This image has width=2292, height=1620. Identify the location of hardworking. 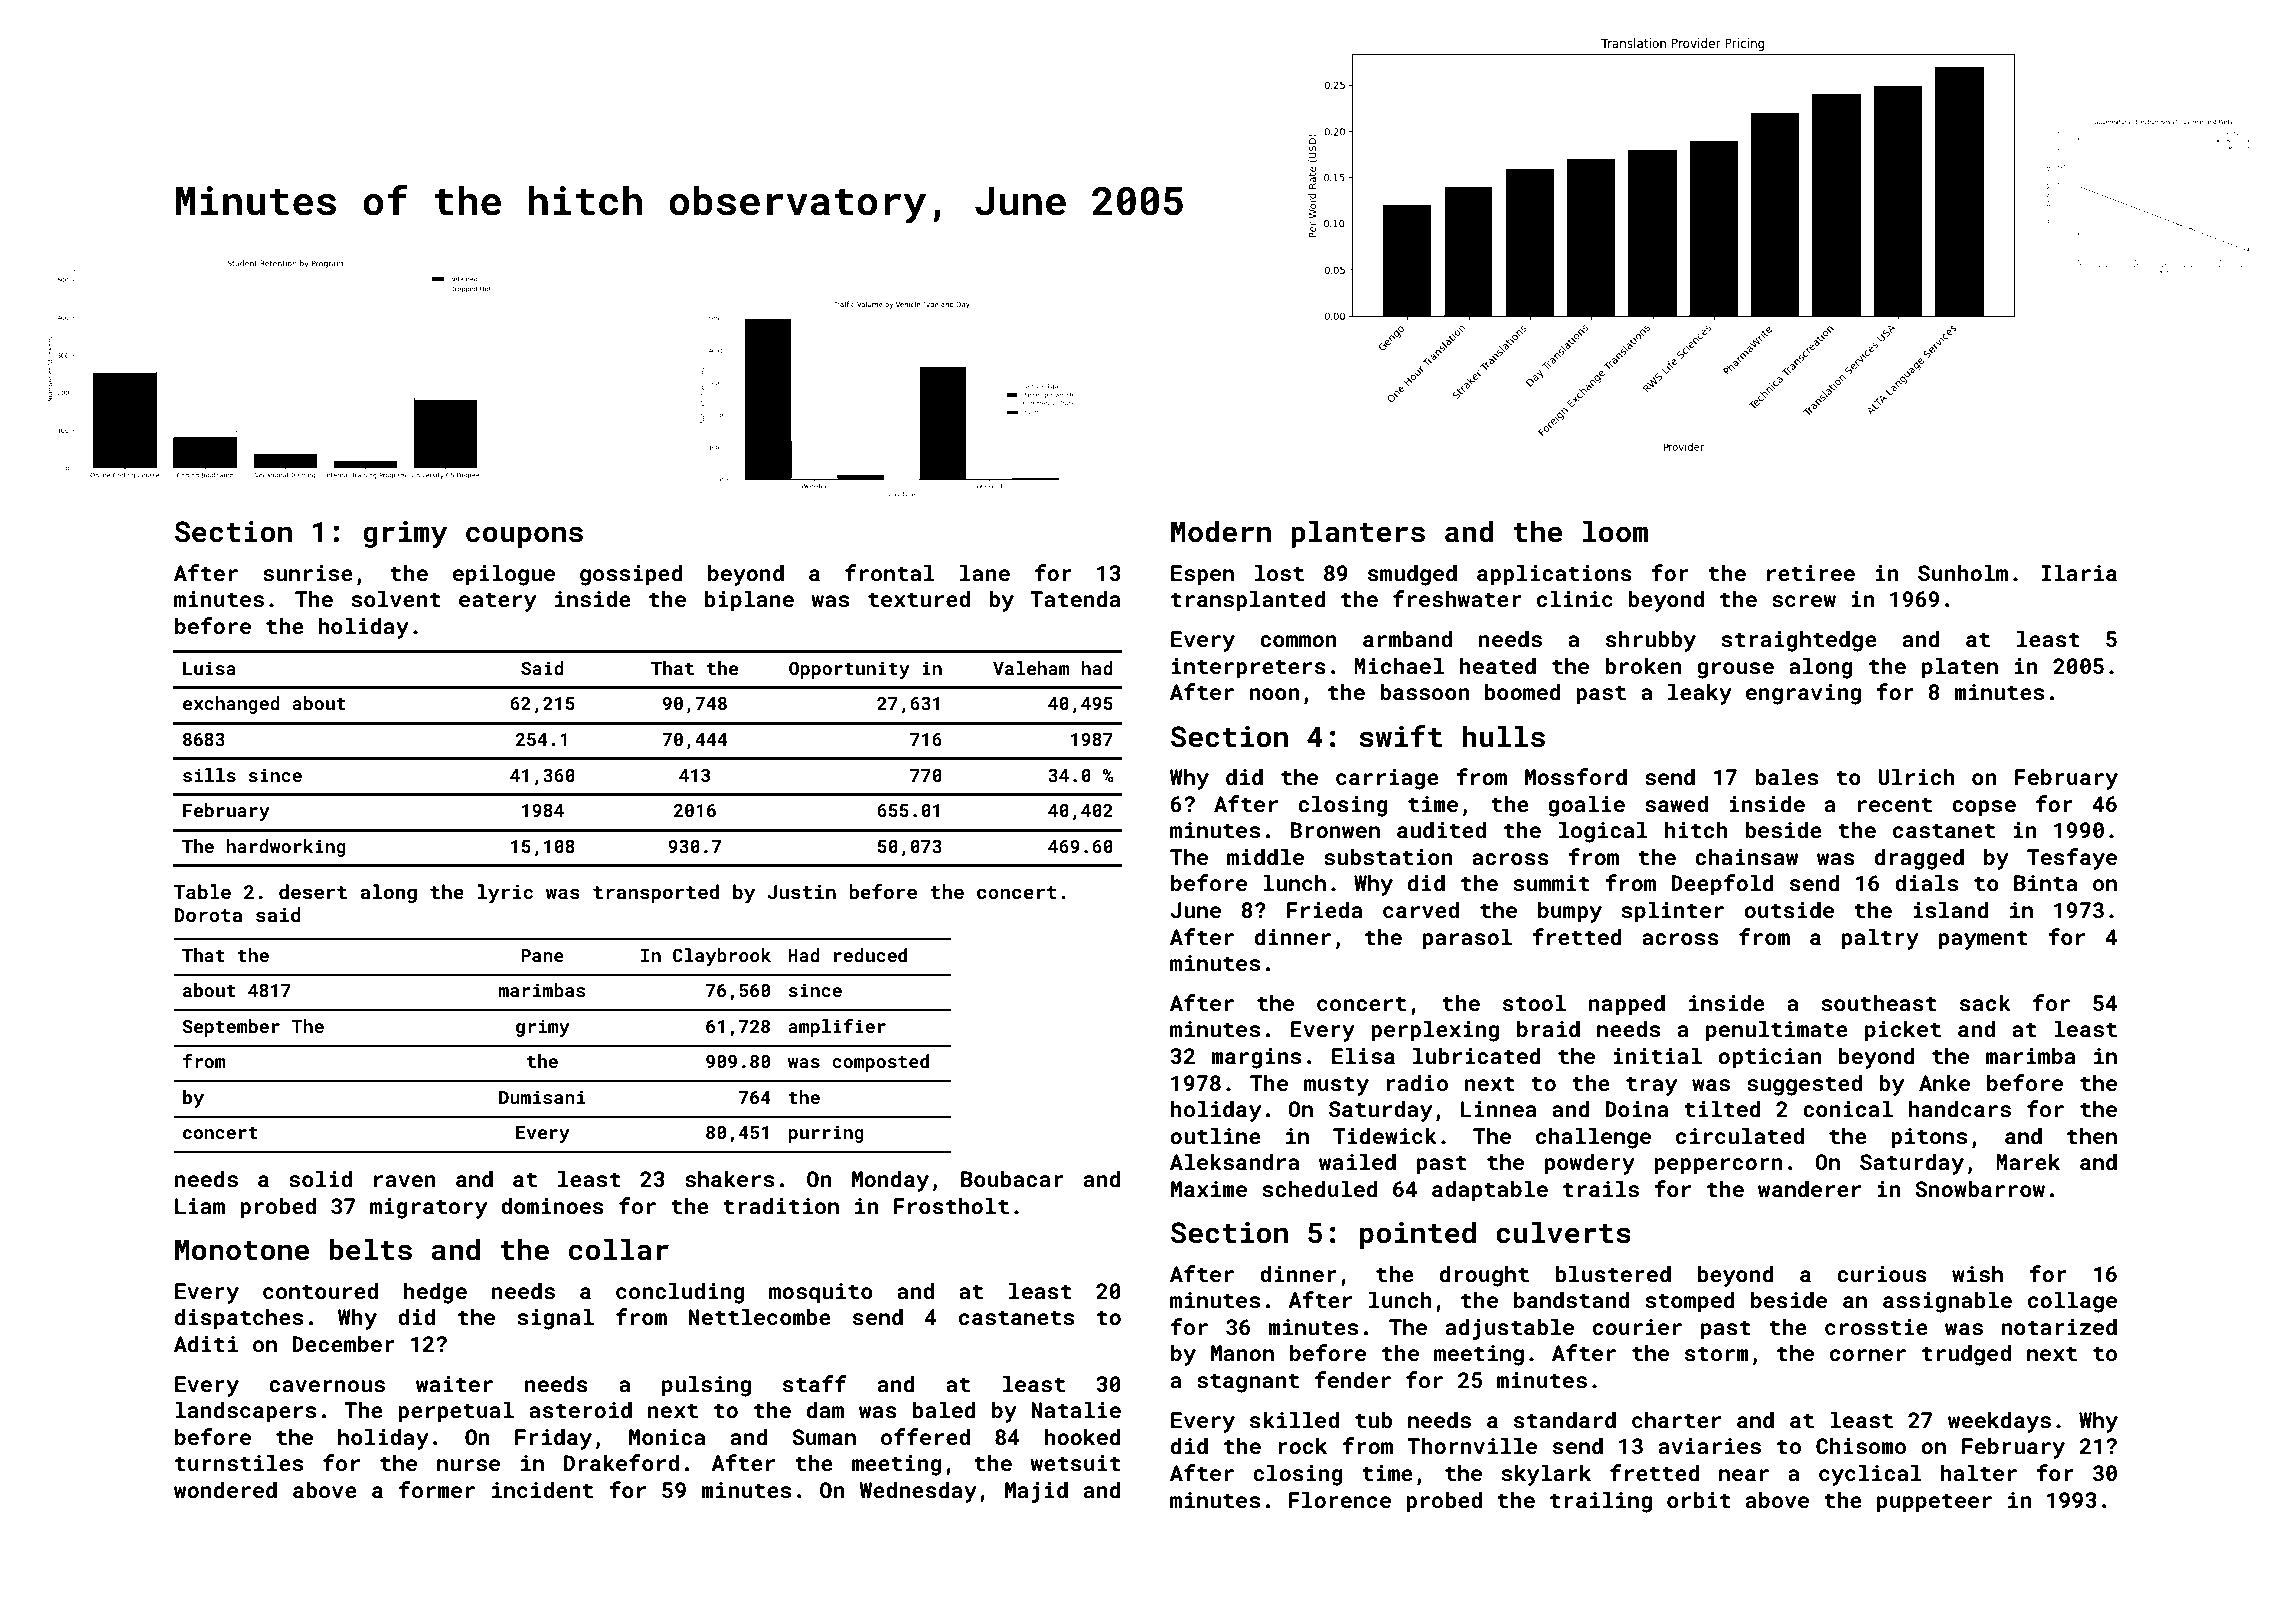
(286, 848).
